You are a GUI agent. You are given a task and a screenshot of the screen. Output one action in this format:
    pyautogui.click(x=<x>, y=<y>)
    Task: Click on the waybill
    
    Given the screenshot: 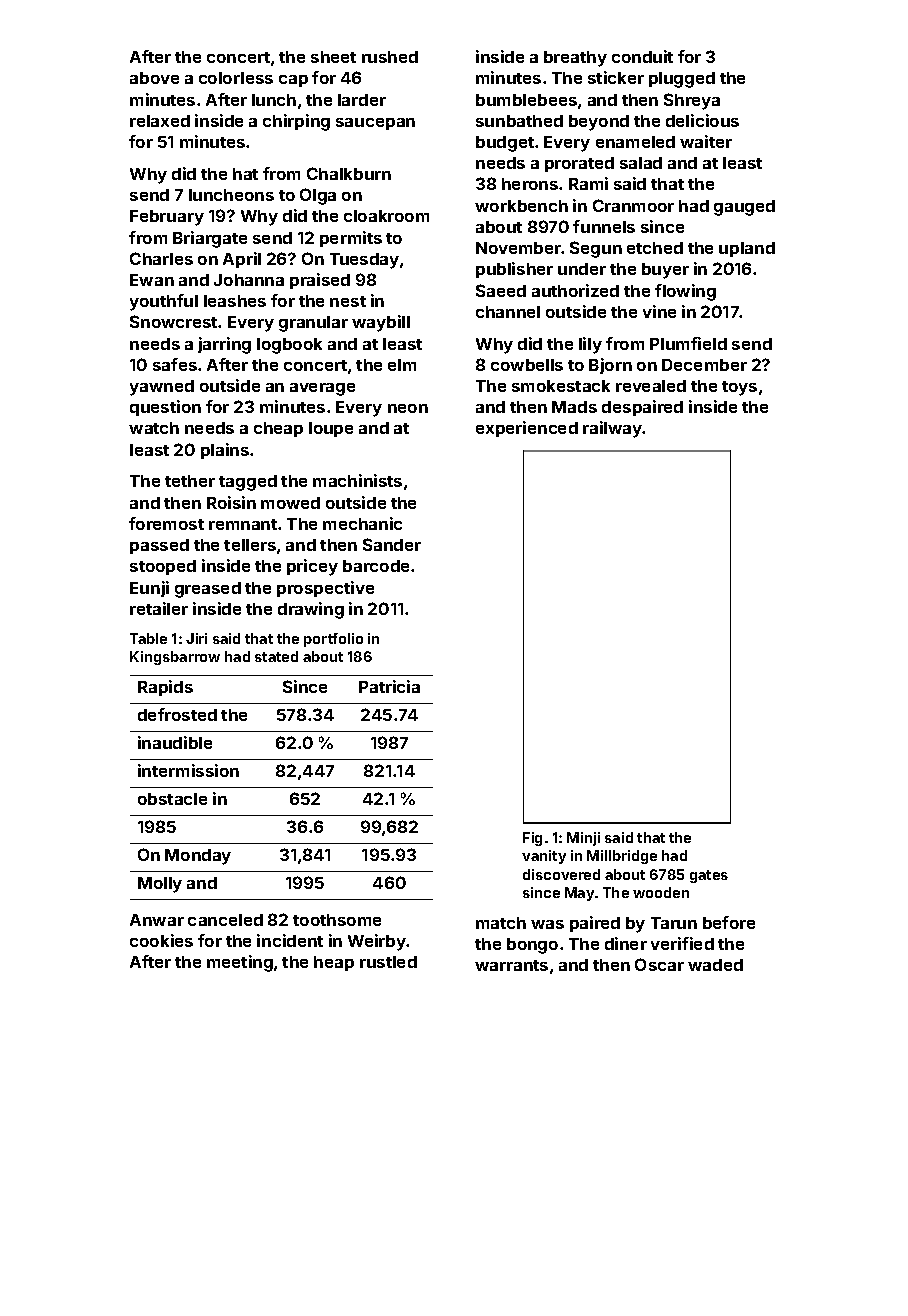 What is the action you would take?
    pyautogui.click(x=381, y=323)
